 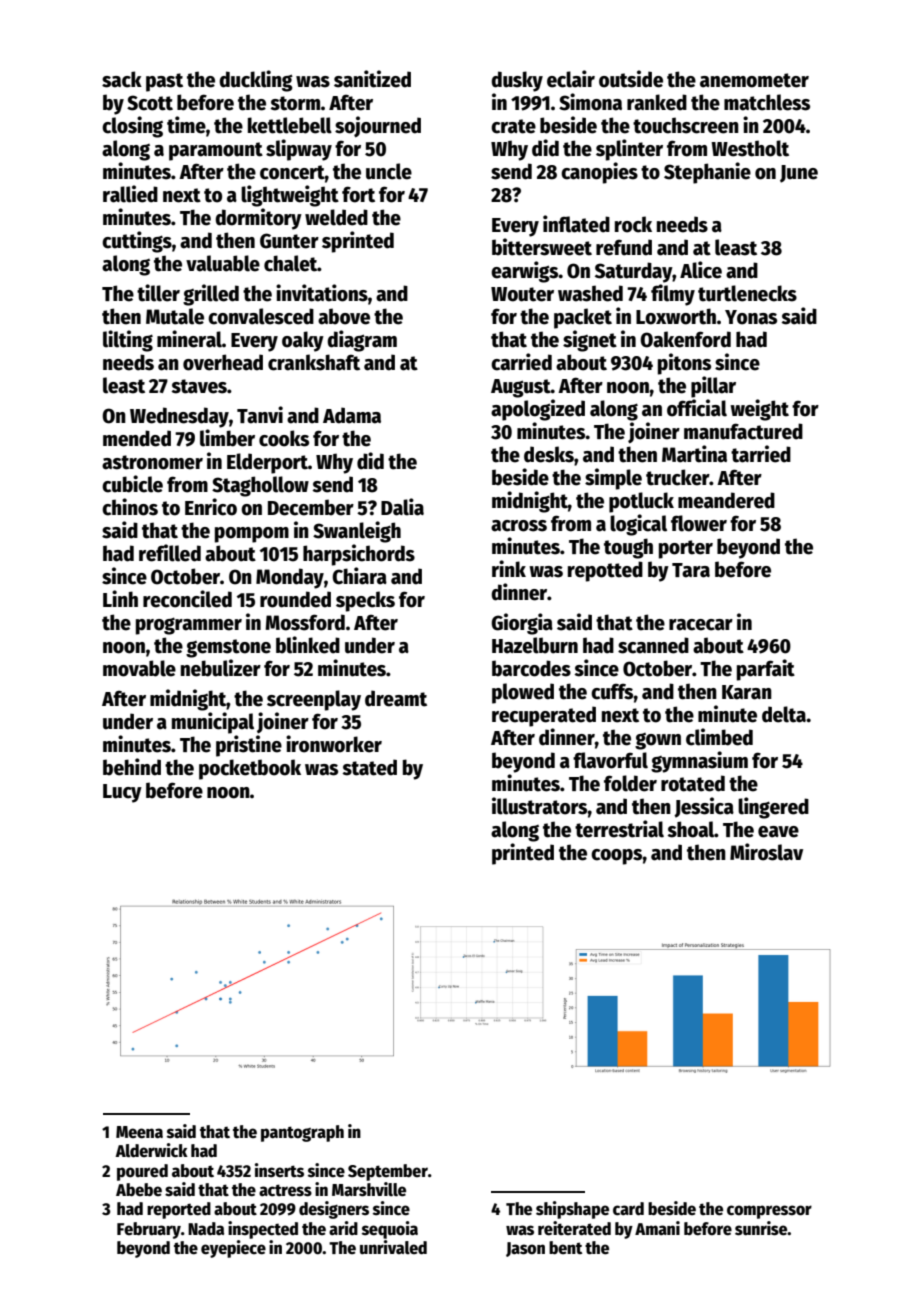 What do you see at coordinates (139, 1189) in the document?
I see `Abebe` at bounding box center [139, 1189].
